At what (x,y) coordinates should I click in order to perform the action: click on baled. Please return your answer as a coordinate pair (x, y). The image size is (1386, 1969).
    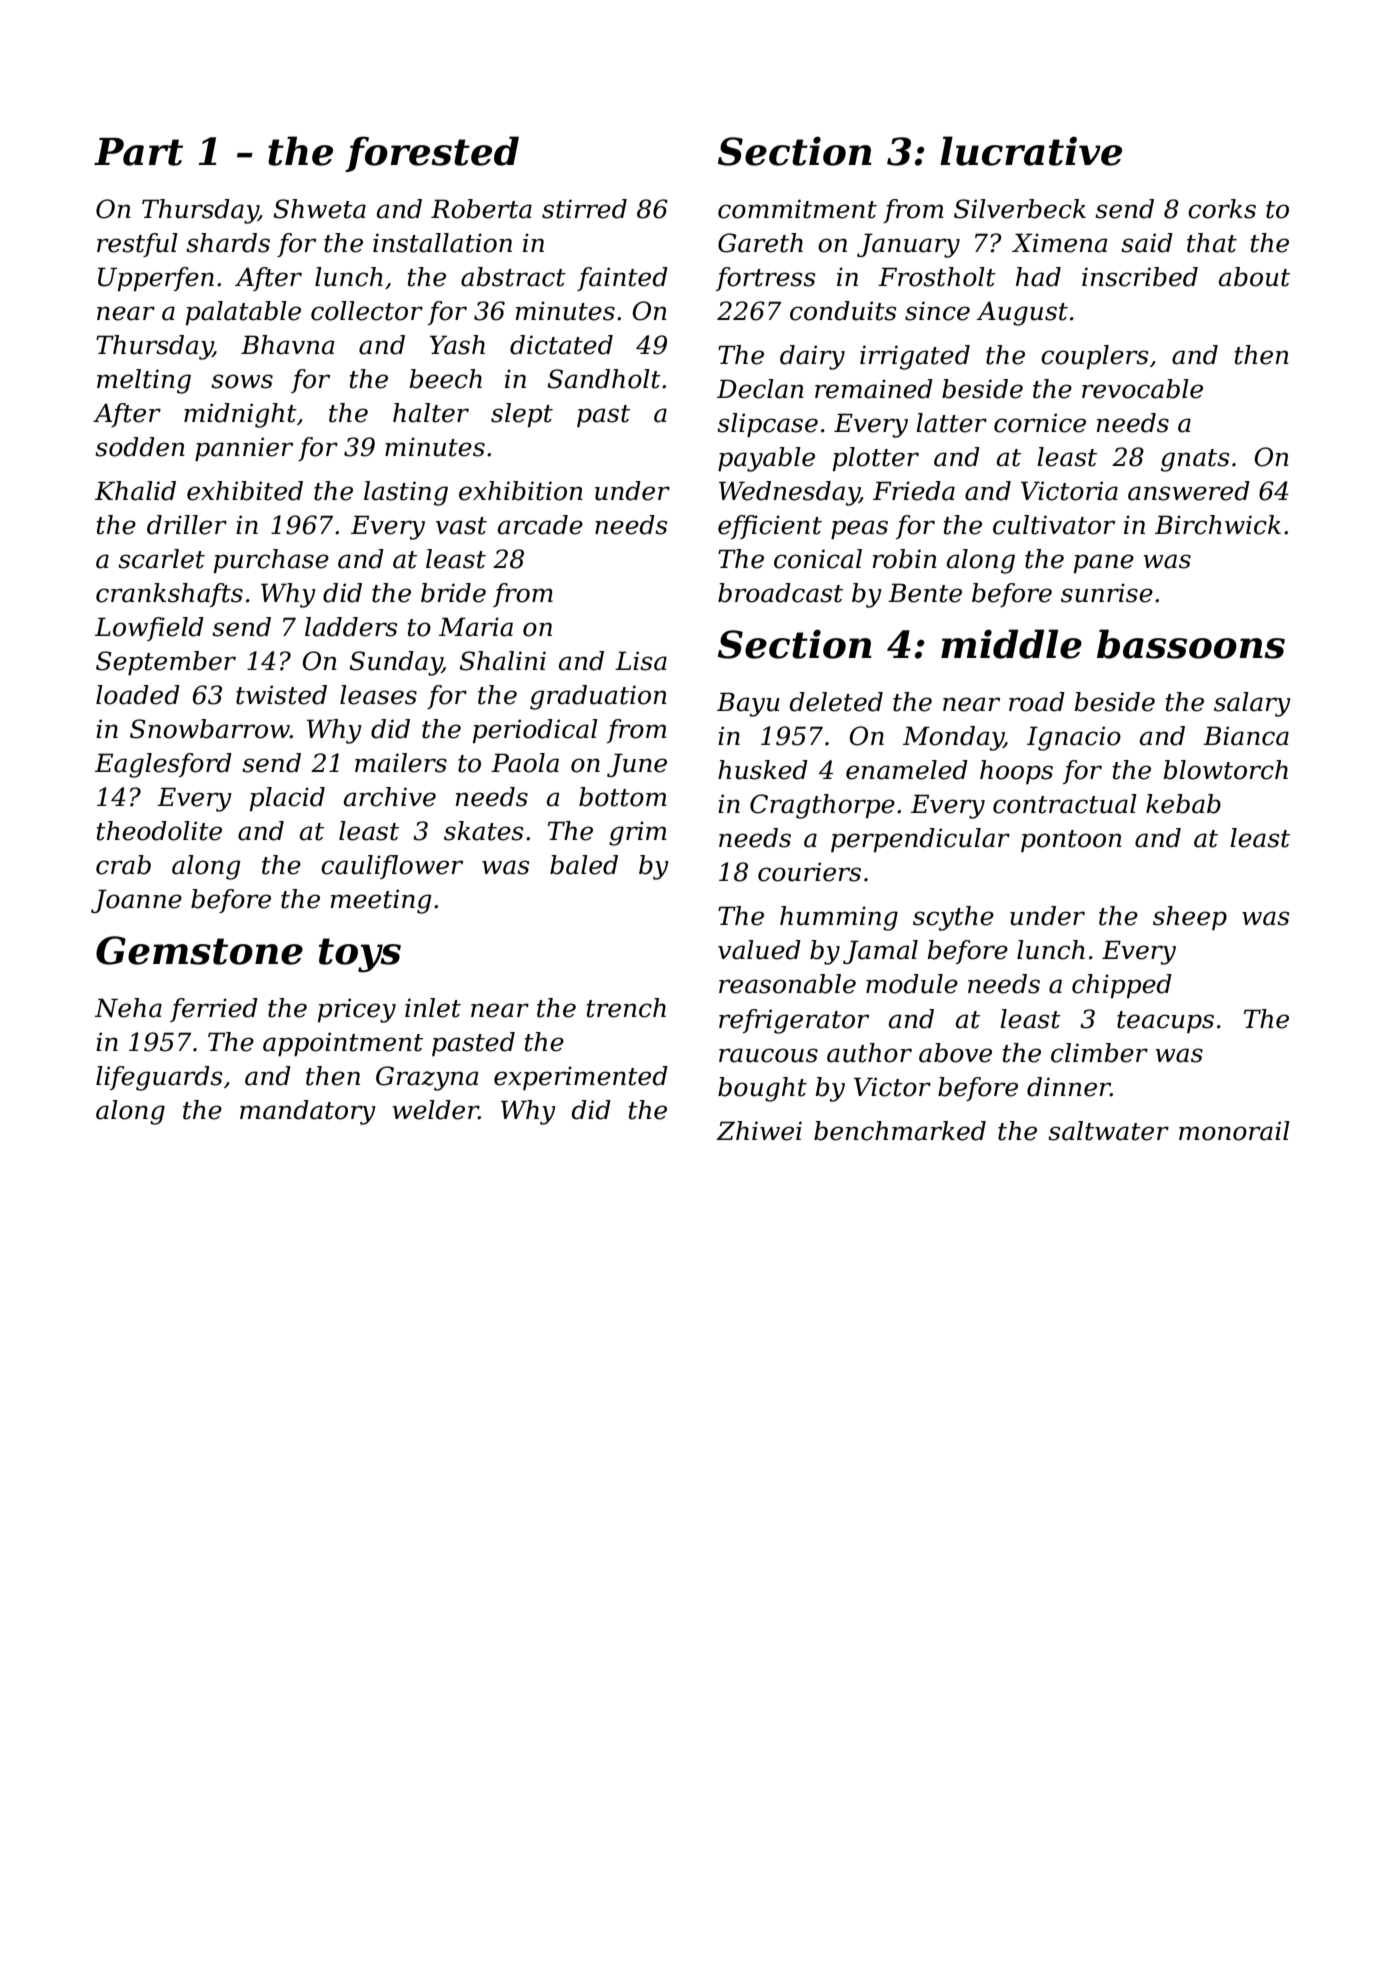
    Looking at the image, I should click on (584, 865).
